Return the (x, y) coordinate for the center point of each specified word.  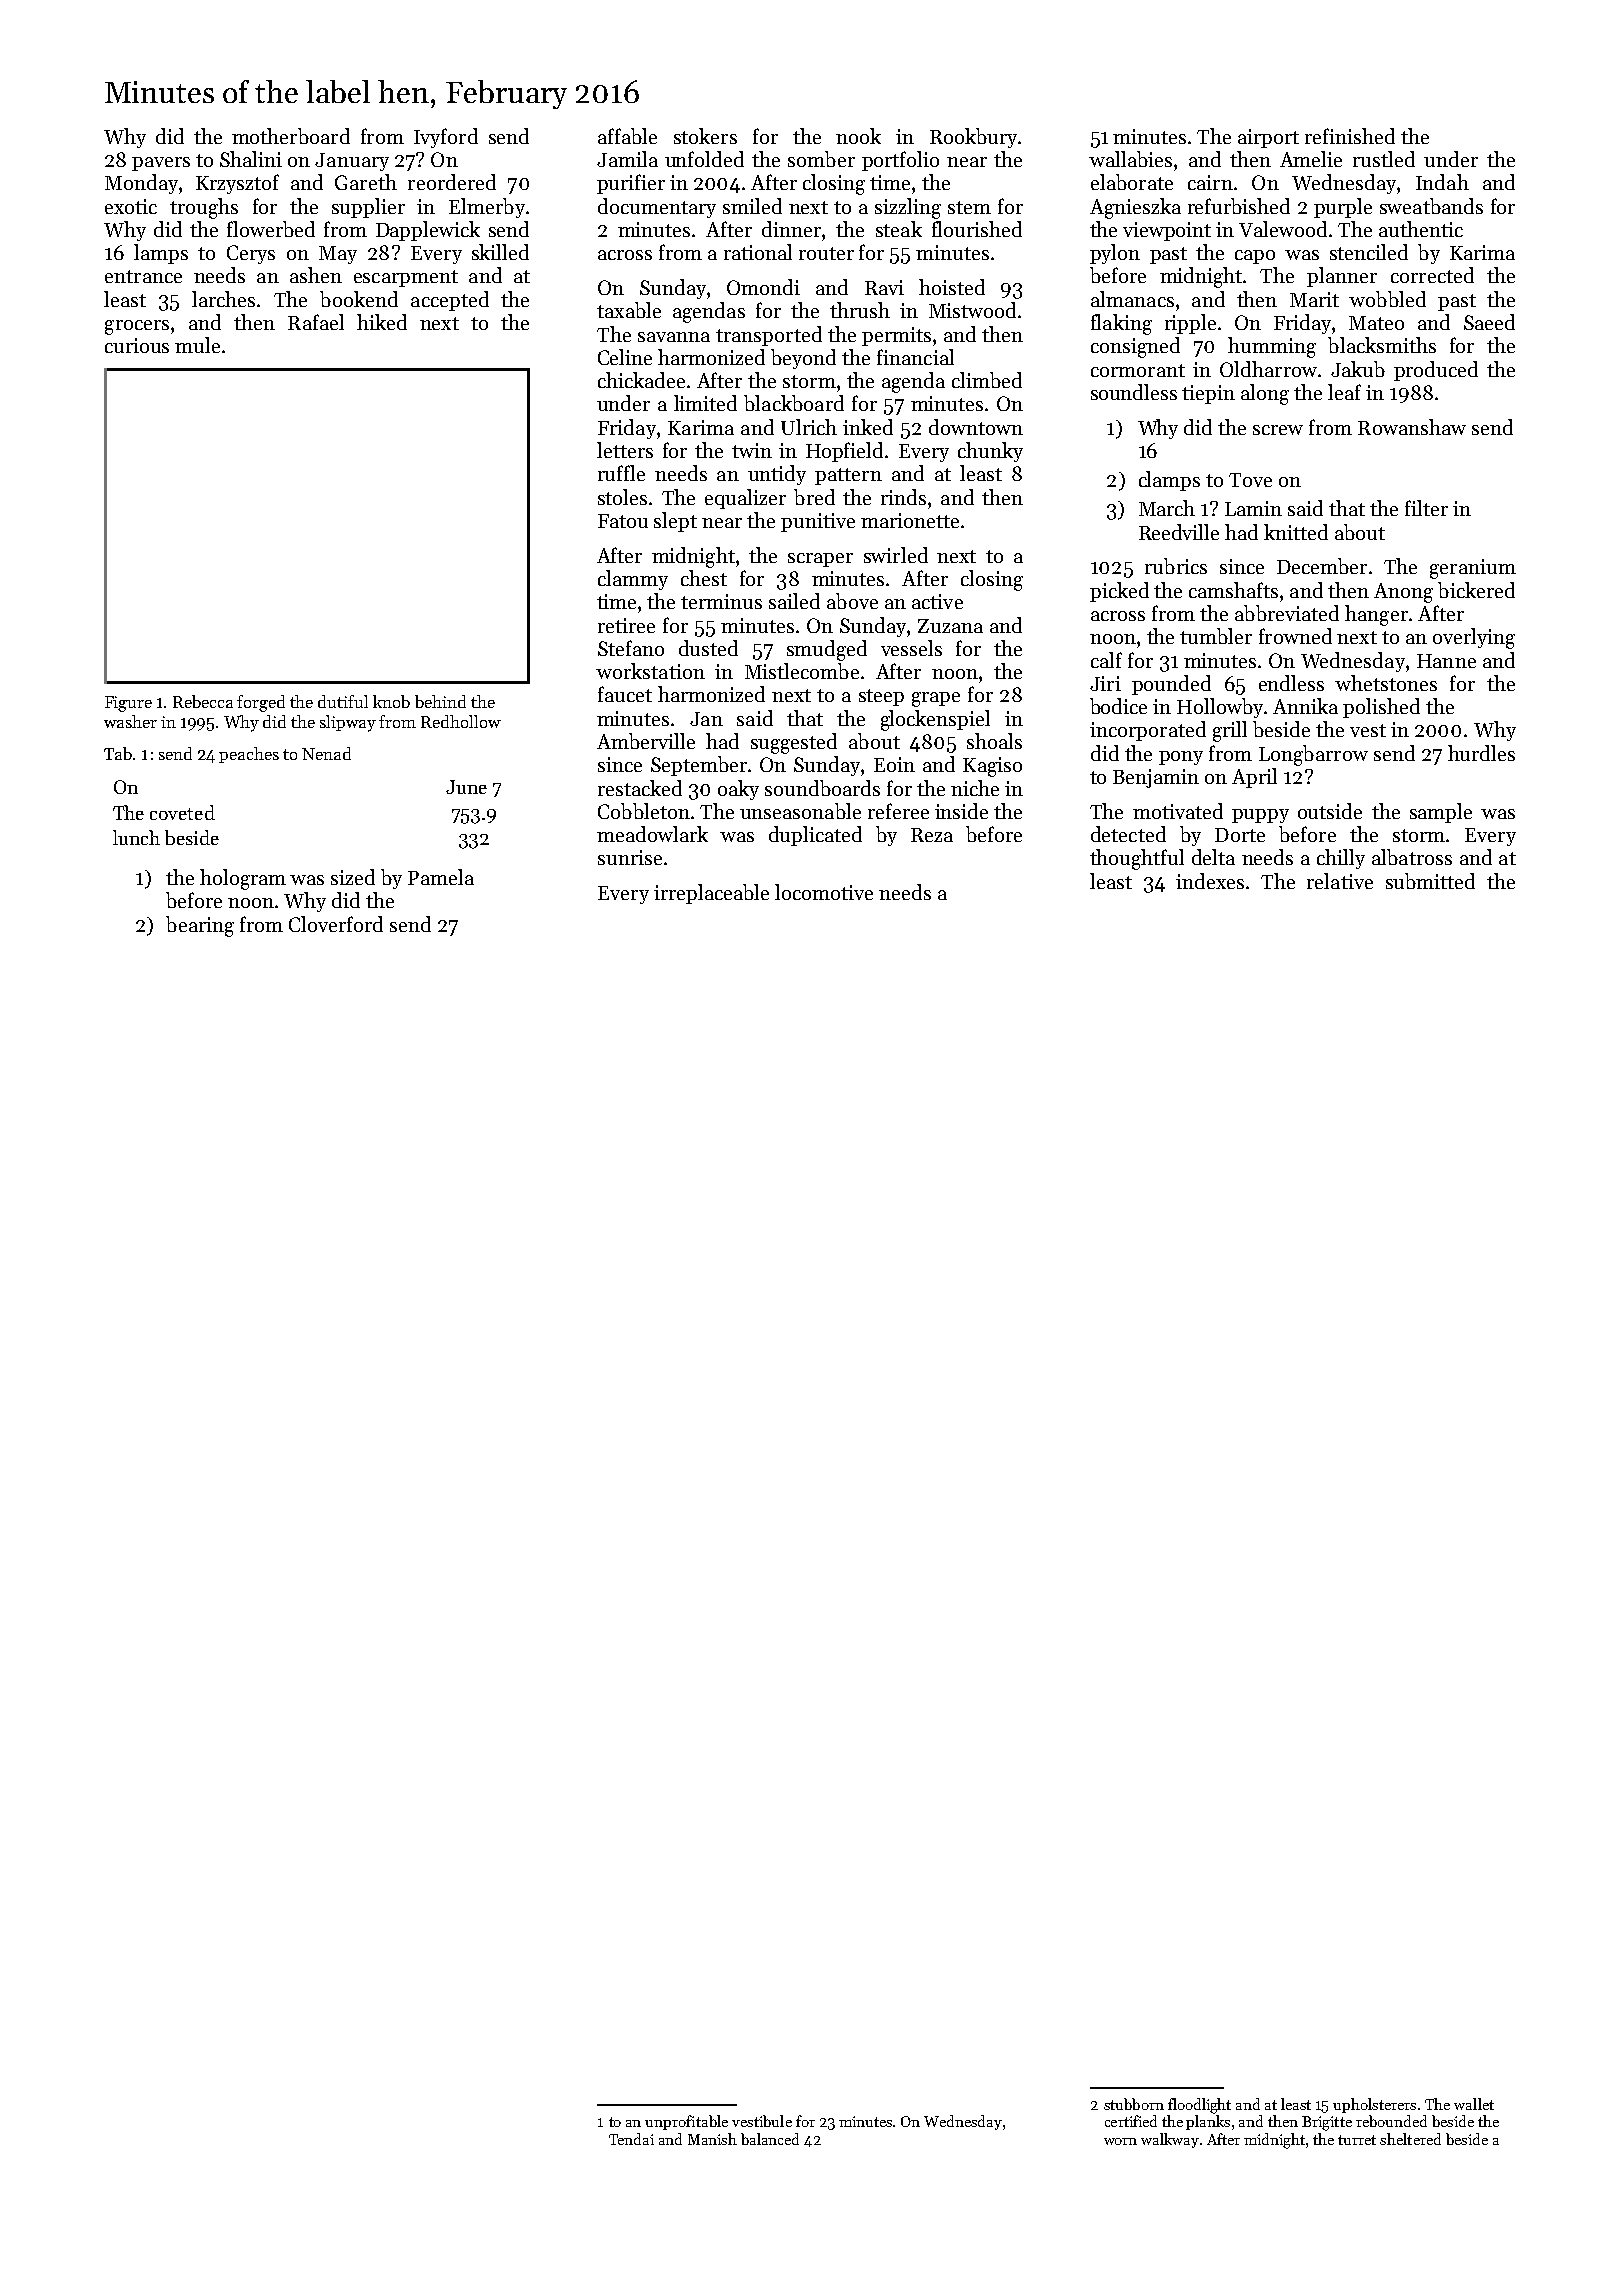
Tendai (631, 2139)
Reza (932, 835)
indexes (1210, 881)
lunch (136, 837)
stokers (705, 136)
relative (1340, 881)
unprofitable (686, 2122)
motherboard (291, 136)
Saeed (1489, 322)
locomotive (824, 892)
